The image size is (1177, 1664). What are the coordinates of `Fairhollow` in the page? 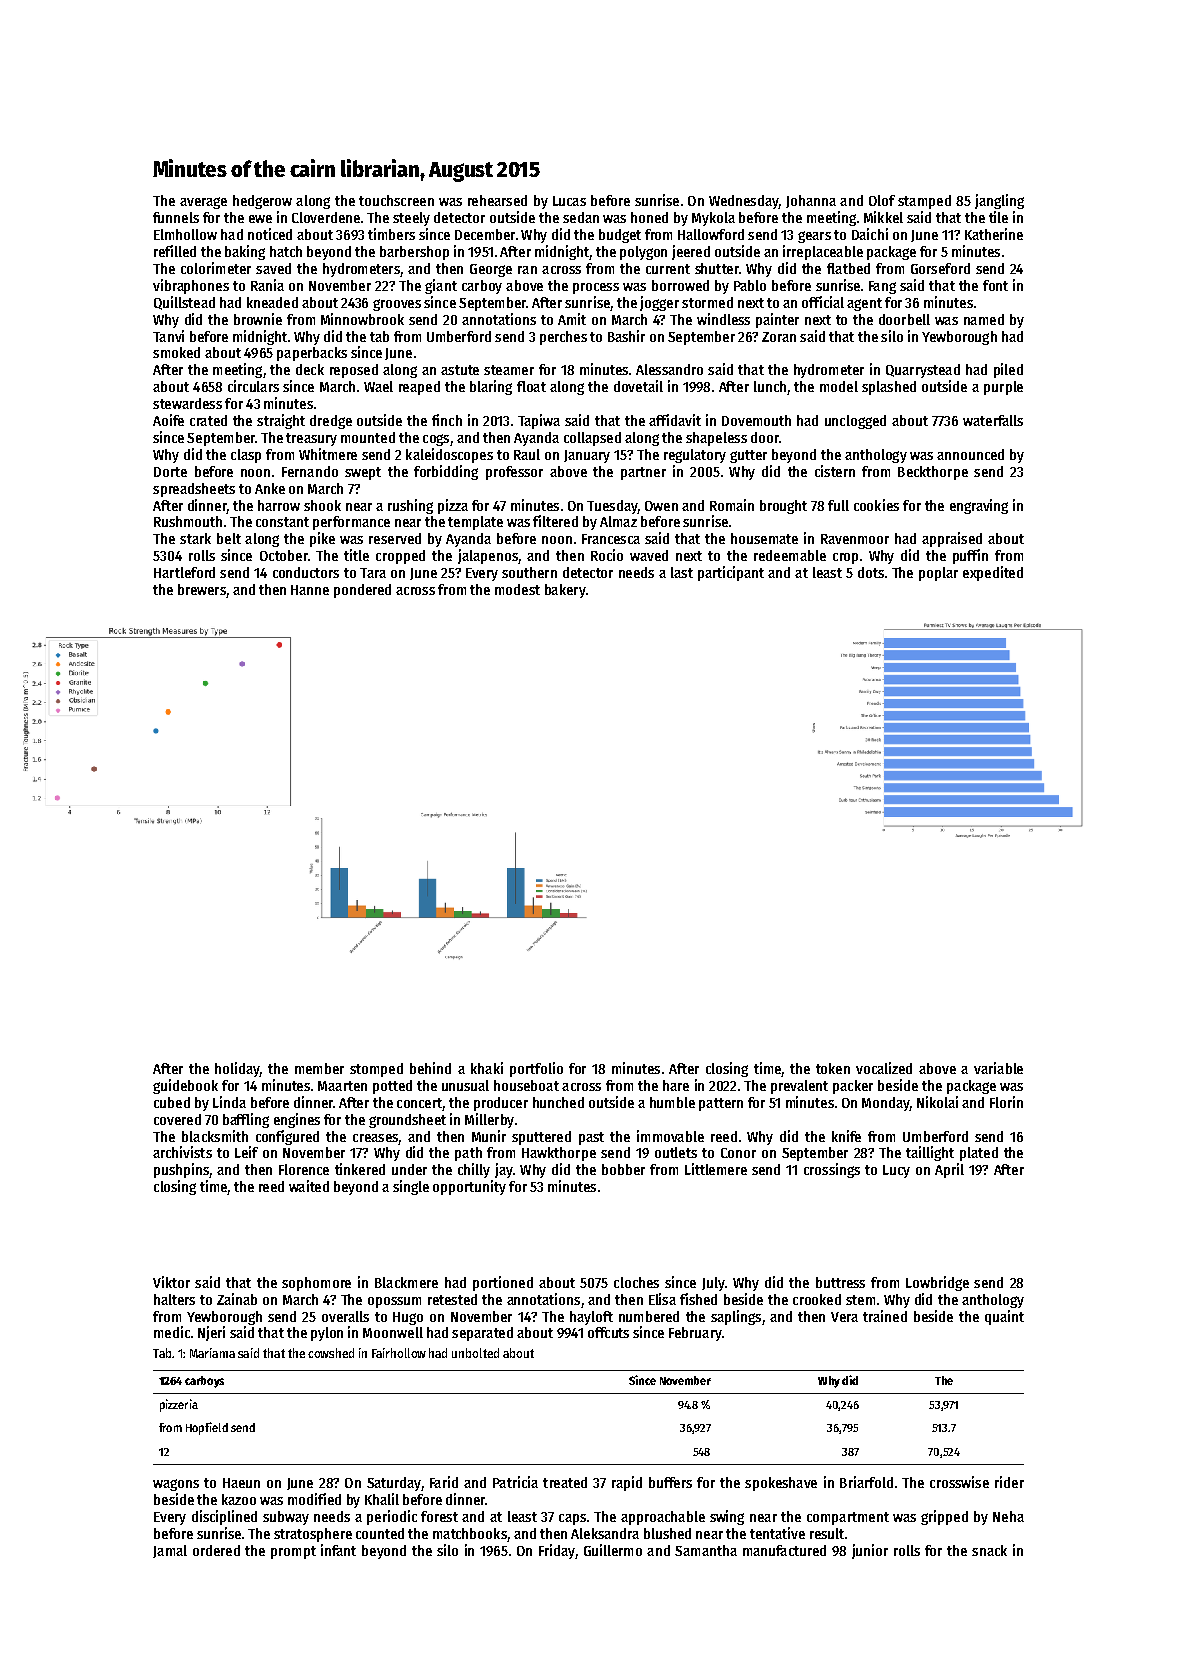 It's located at (399, 1353).
